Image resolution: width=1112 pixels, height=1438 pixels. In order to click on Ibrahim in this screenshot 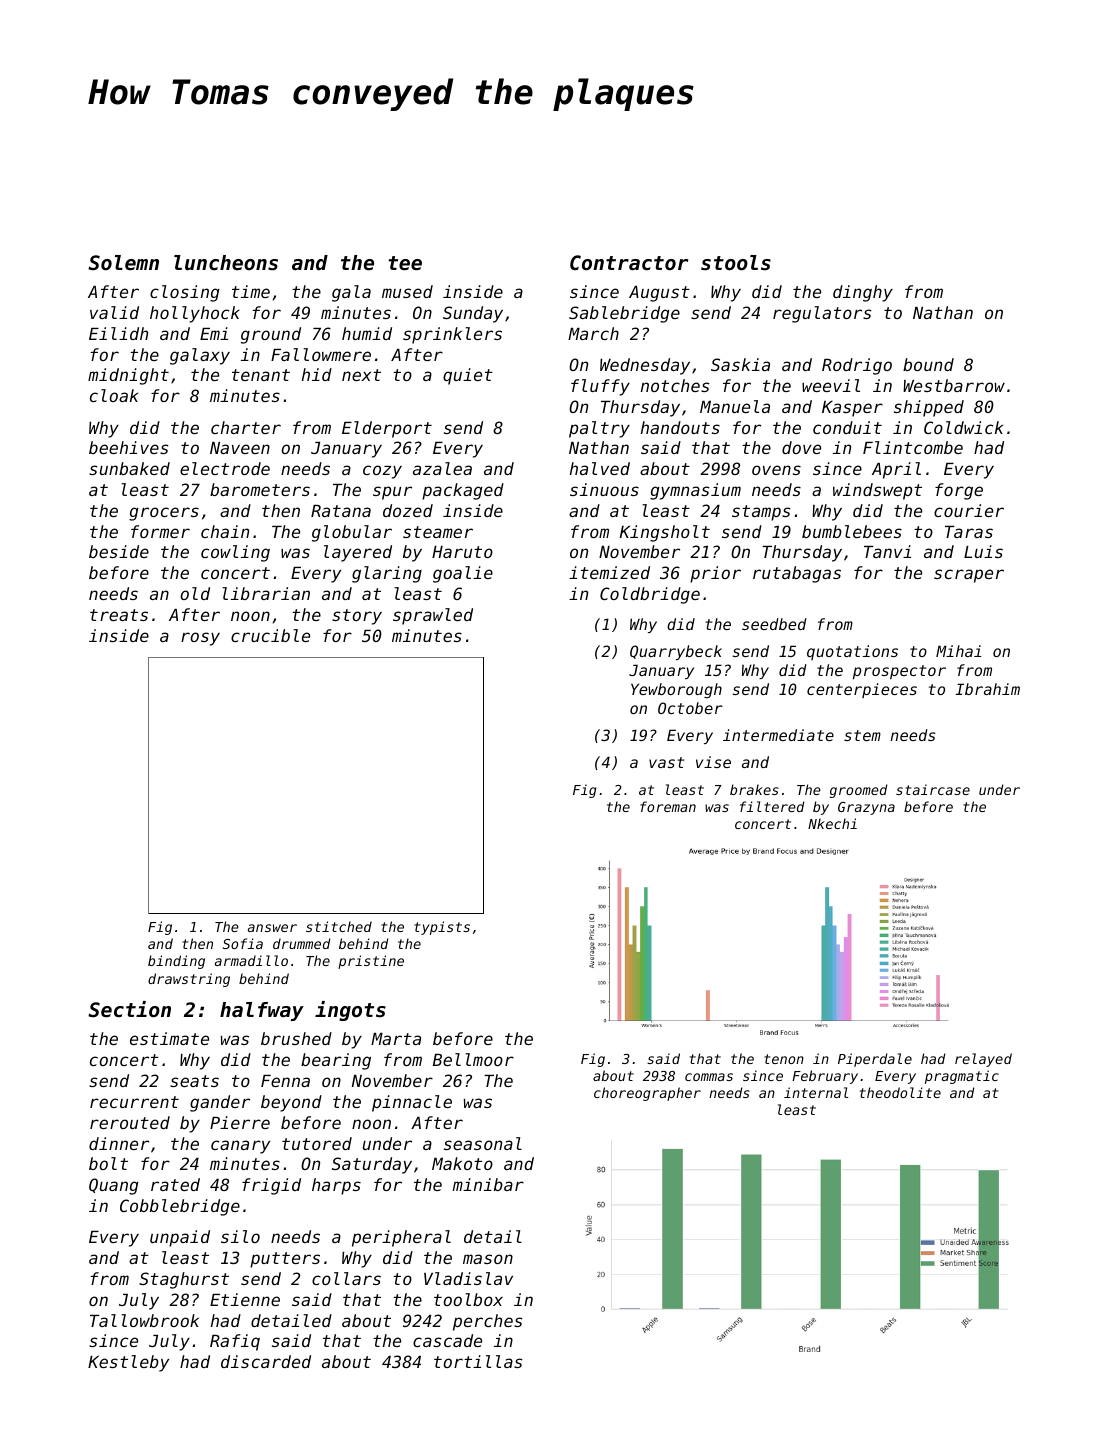, I will do `click(988, 689)`.
